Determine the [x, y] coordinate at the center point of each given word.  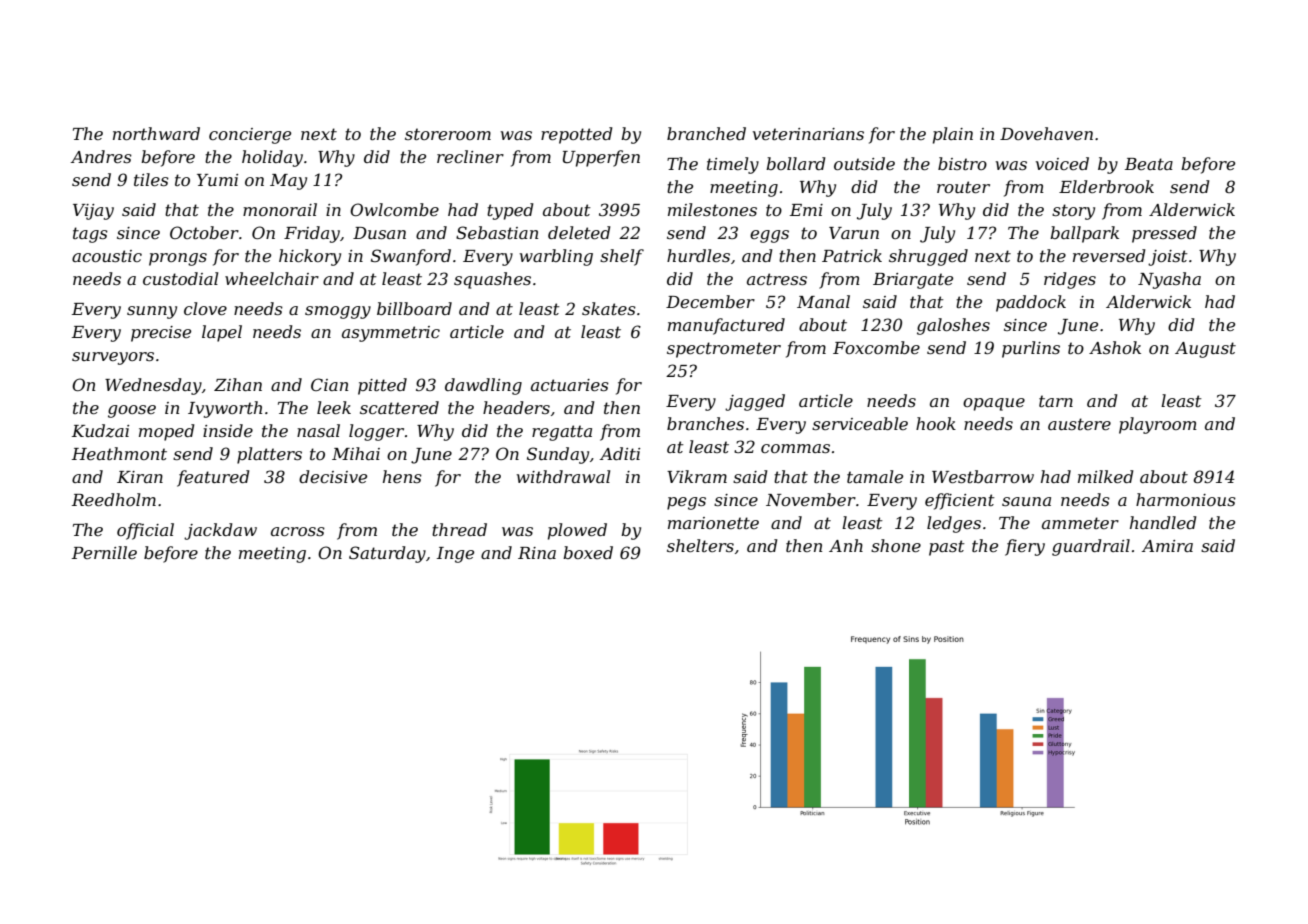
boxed [588, 552]
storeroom [448, 134]
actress [777, 279]
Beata [1149, 164]
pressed [1164, 234]
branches [705, 423]
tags [90, 235]
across [298, 531]
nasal [318, 430]
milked [1105, 476]
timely [733, 165]
